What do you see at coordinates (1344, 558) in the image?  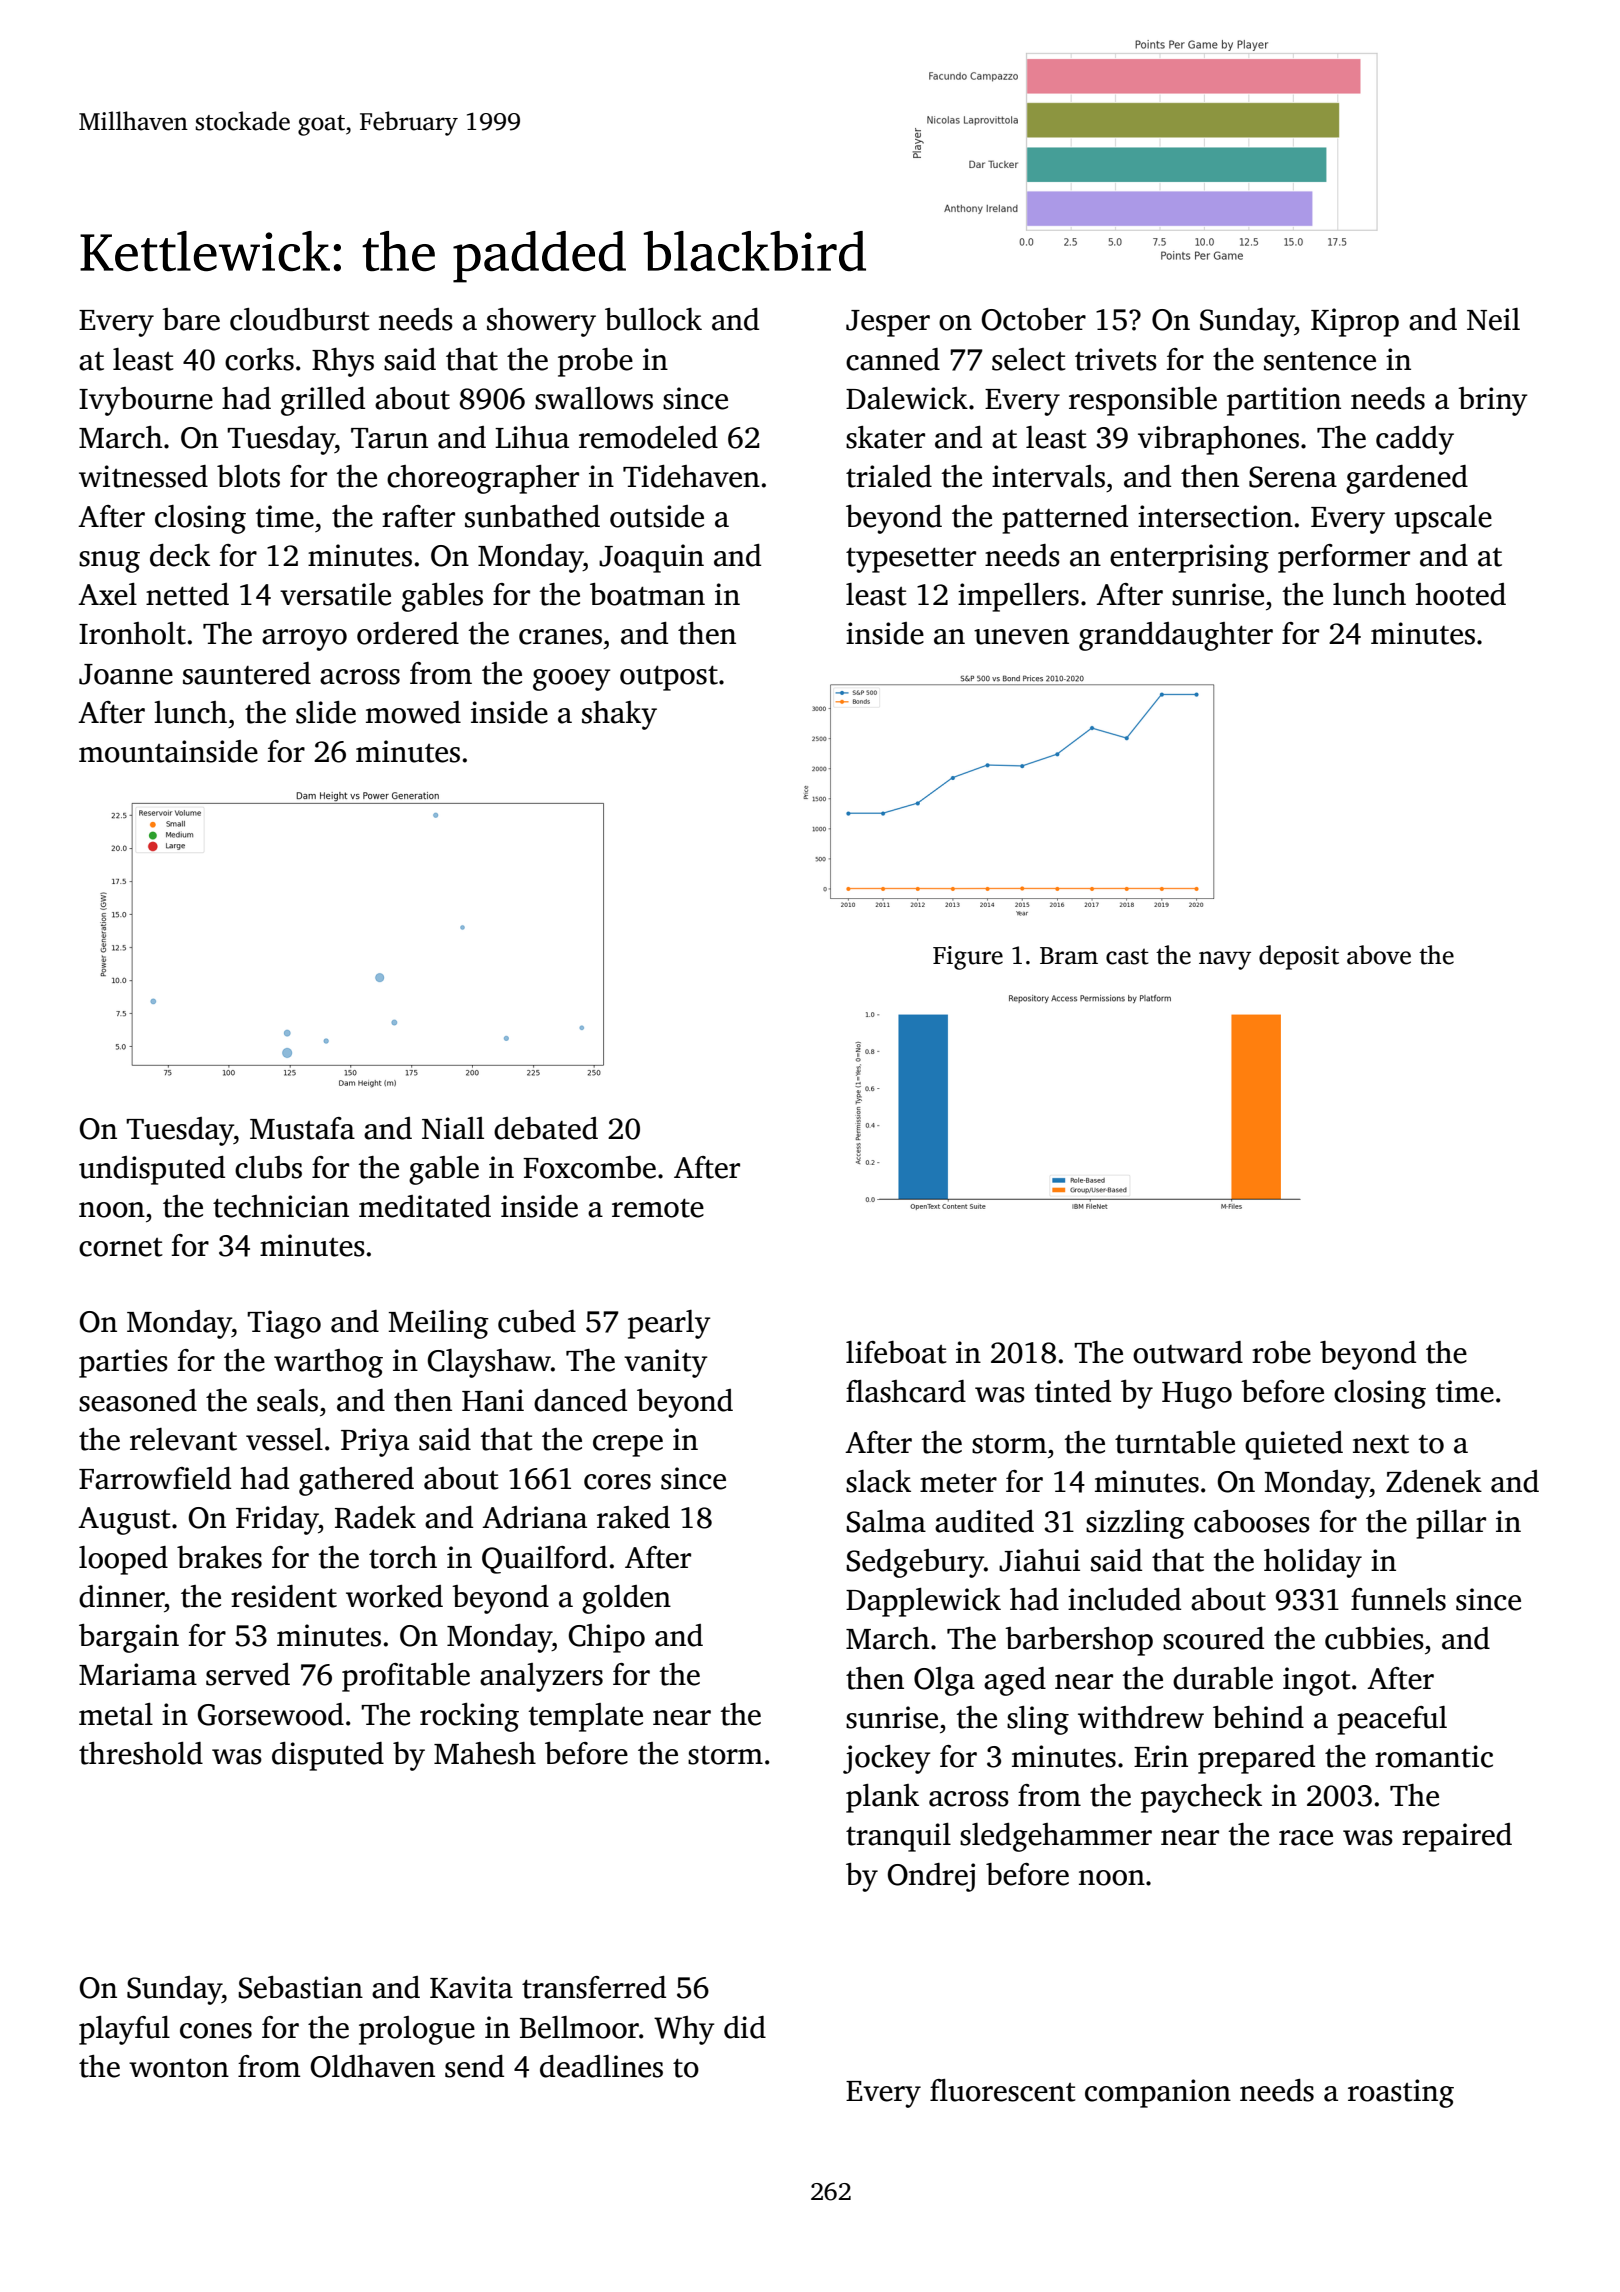 I see `performer` at bounding box center [1344, 558].
